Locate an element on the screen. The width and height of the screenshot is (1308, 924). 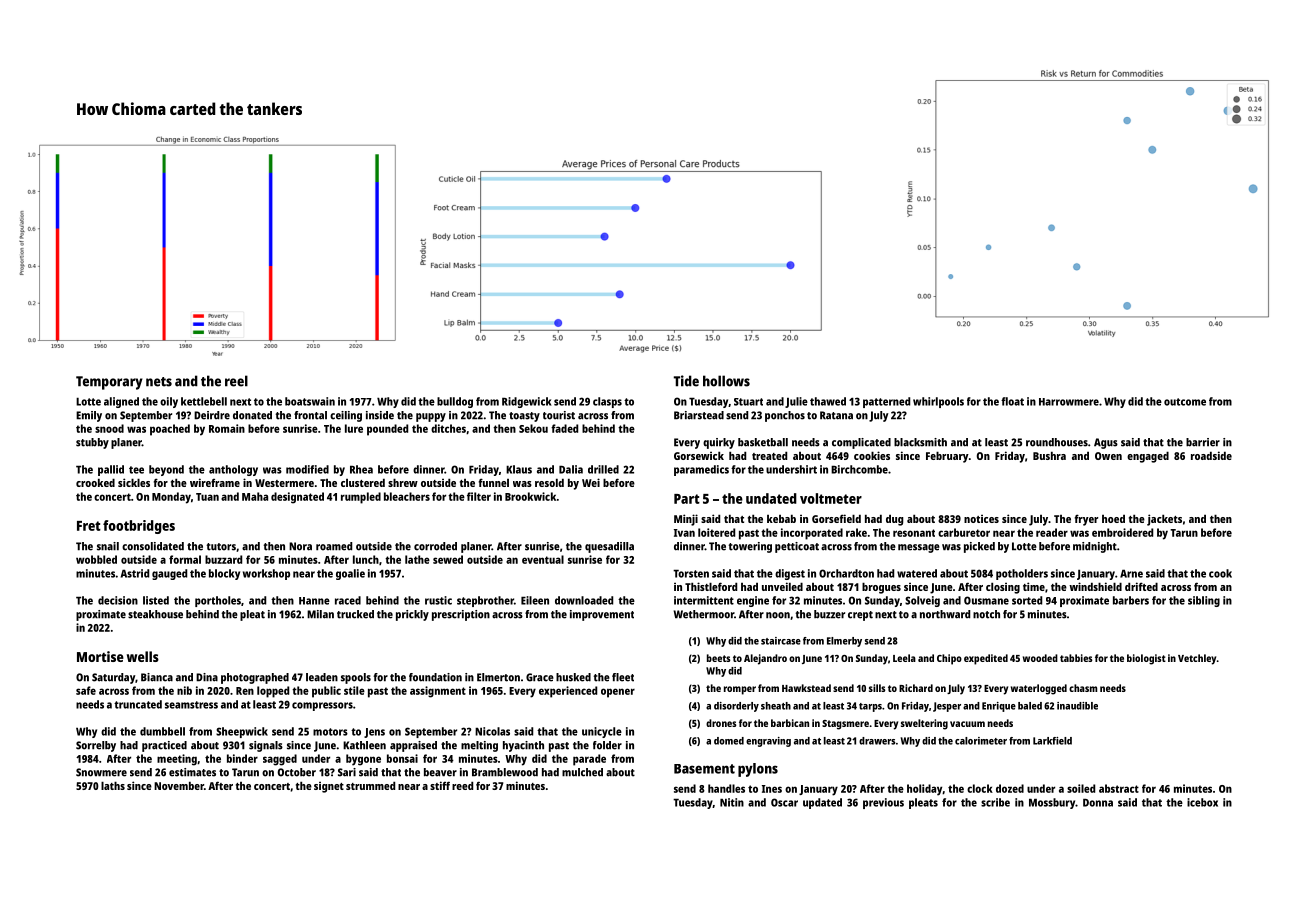
Torsten is located at coordinates (691, 573).
